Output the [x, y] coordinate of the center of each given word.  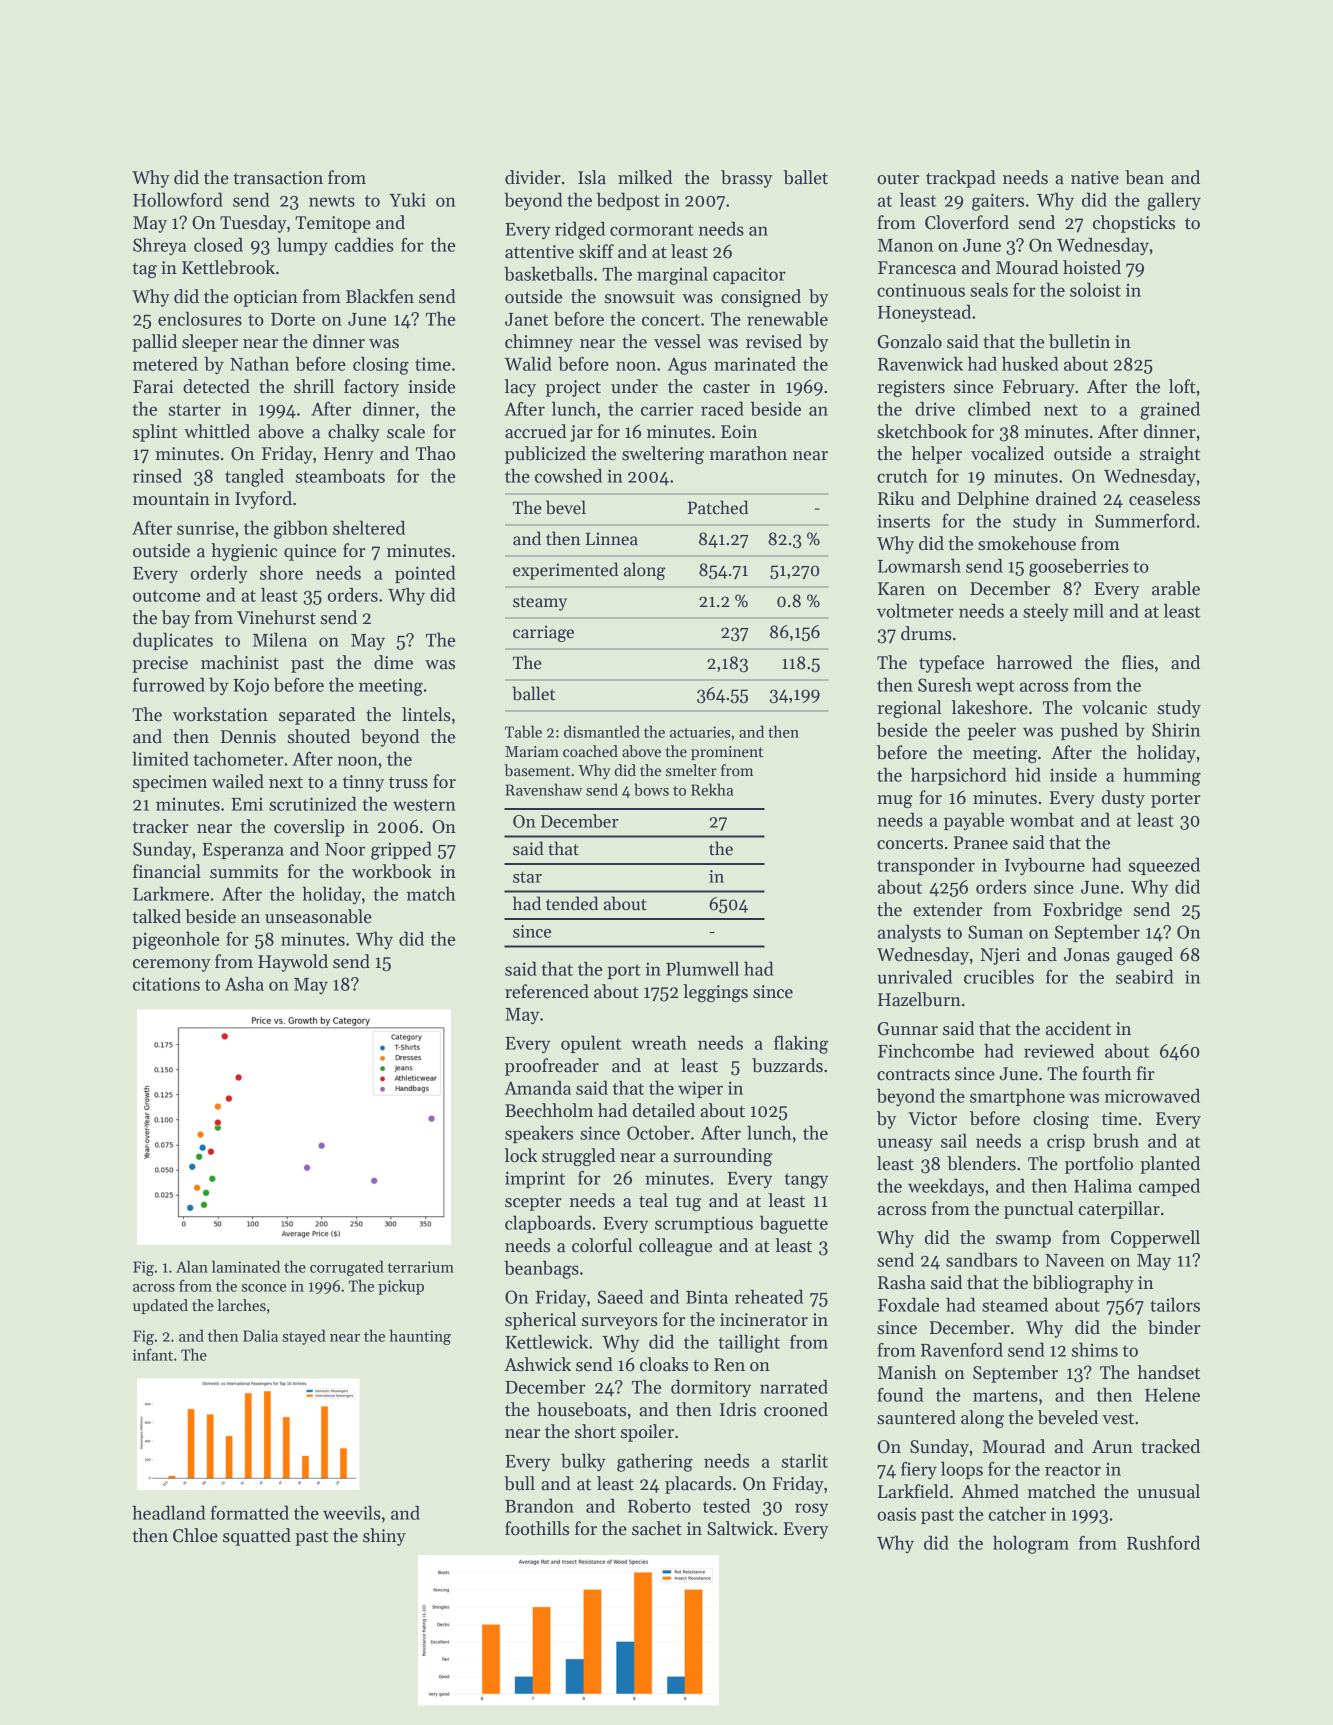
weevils [352, 1512]
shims [1095, 1349]
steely [1046, 612]
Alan [192, 1266]
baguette [794, 1224]
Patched [718, 507]
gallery [1174, 201]
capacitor [749, 275]
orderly [219, 574]
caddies [364, 244]
